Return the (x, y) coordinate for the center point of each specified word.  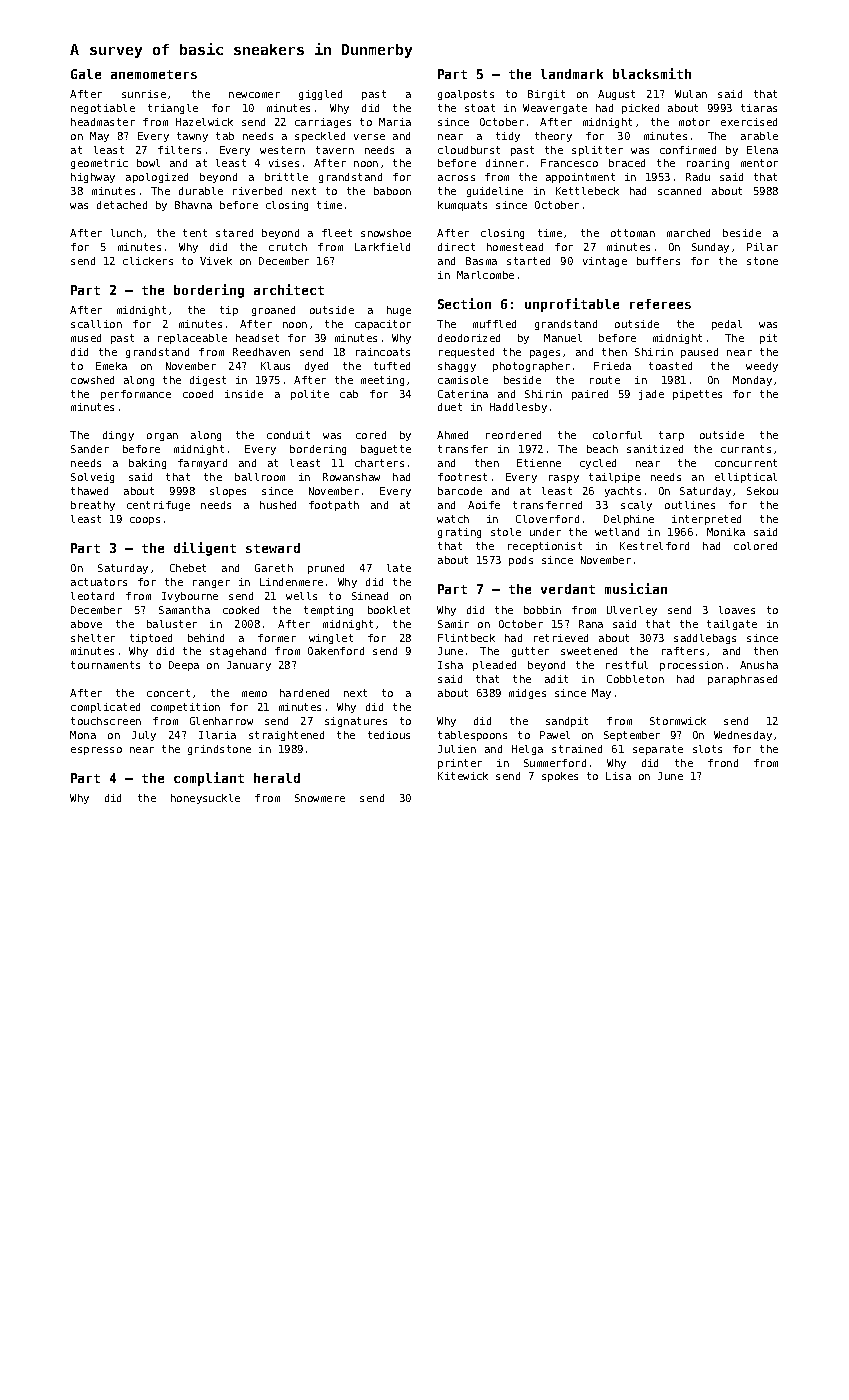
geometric (99, 164)
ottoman (633, 233)
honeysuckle (205, 799)
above (86, 624)
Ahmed (452, 435)
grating (459, 533)
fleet (337, 233)
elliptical (746, 478)
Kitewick (463, 776)
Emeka (111, 366)
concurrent (746, 463)
